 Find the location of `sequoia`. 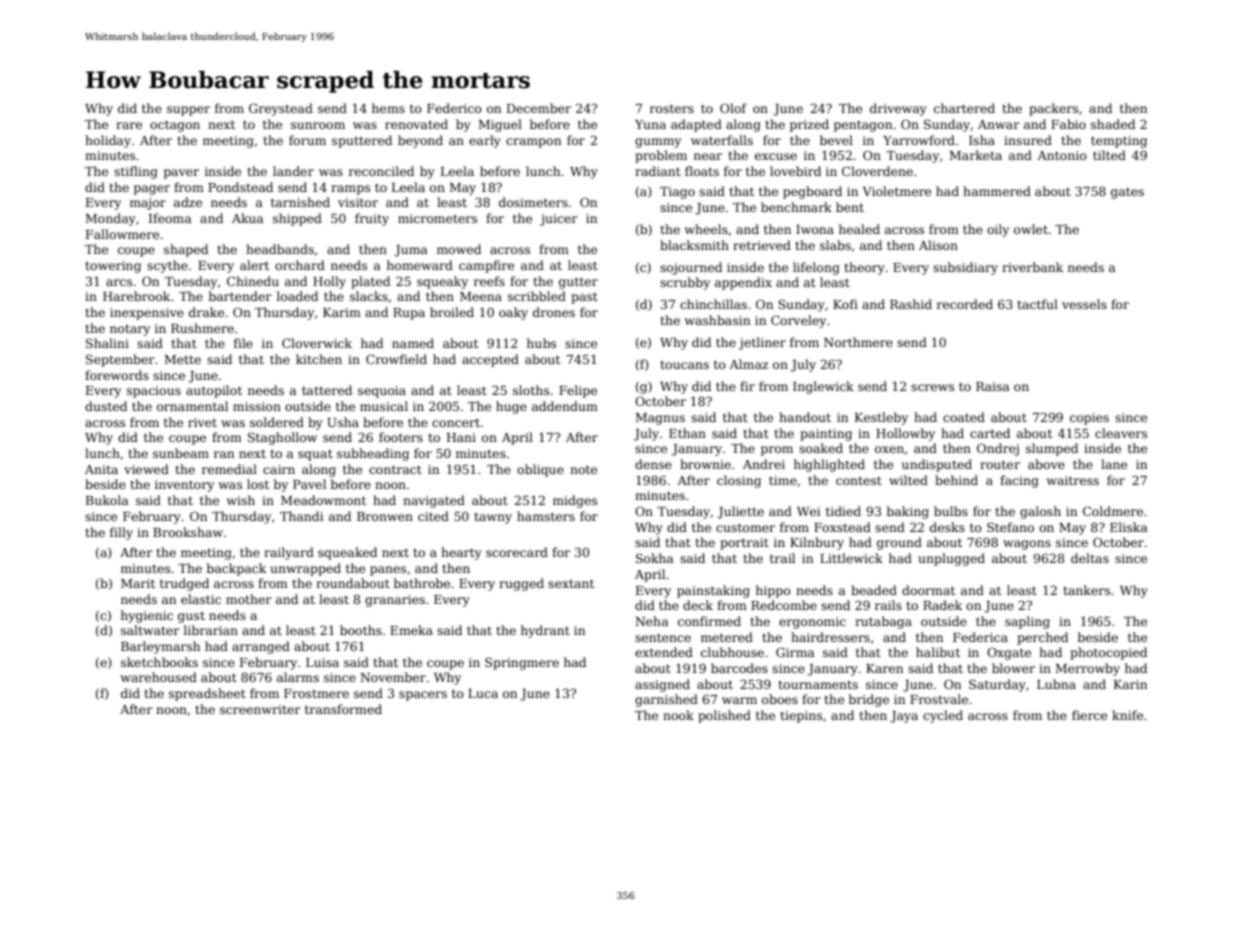

sequoia is located at coordinates (382, 392).
